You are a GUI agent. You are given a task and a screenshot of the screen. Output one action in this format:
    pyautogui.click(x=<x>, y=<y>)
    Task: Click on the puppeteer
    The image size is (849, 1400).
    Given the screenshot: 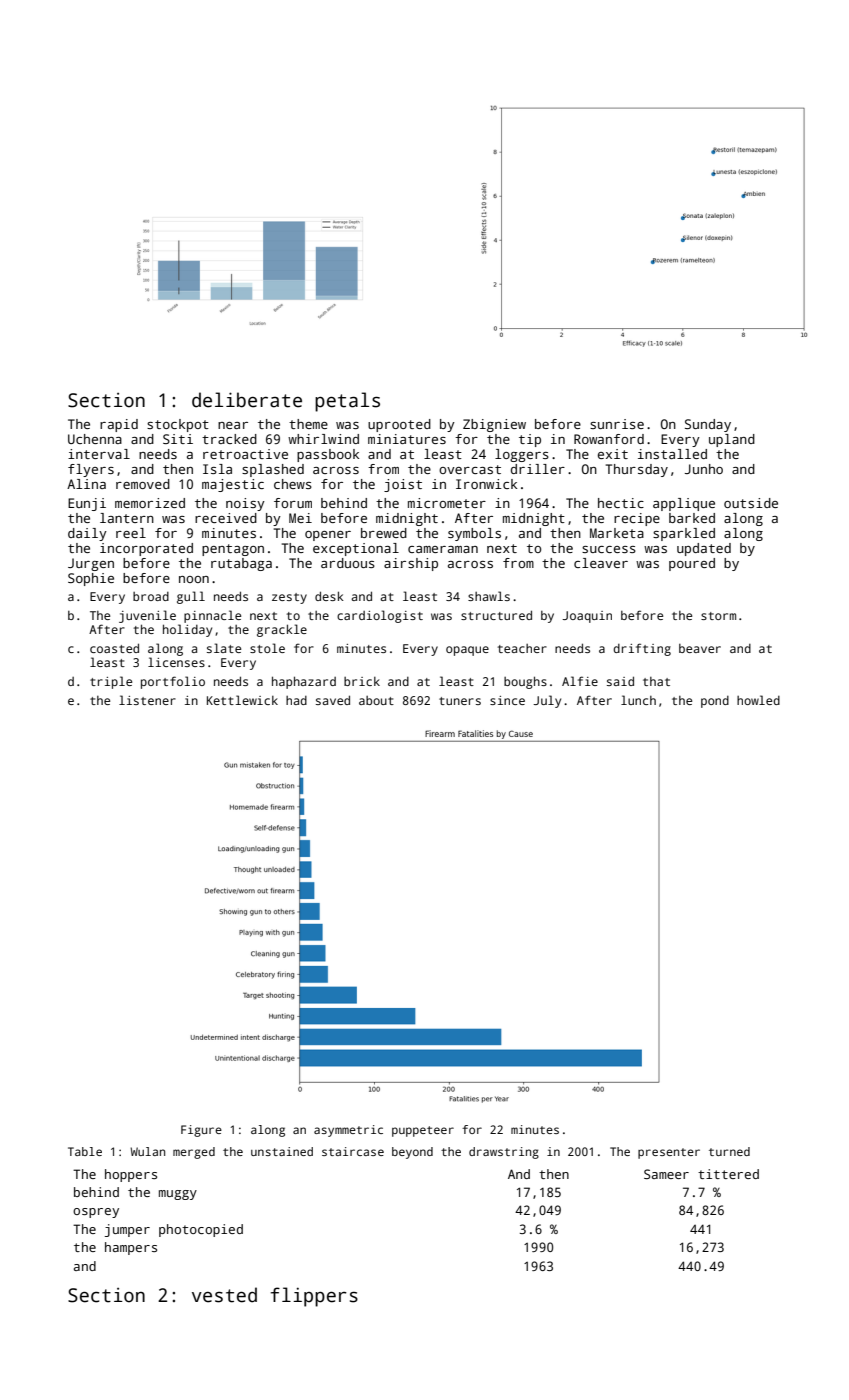 What is the action you would take?
    pyautogui.click(x=423, y=1131)
